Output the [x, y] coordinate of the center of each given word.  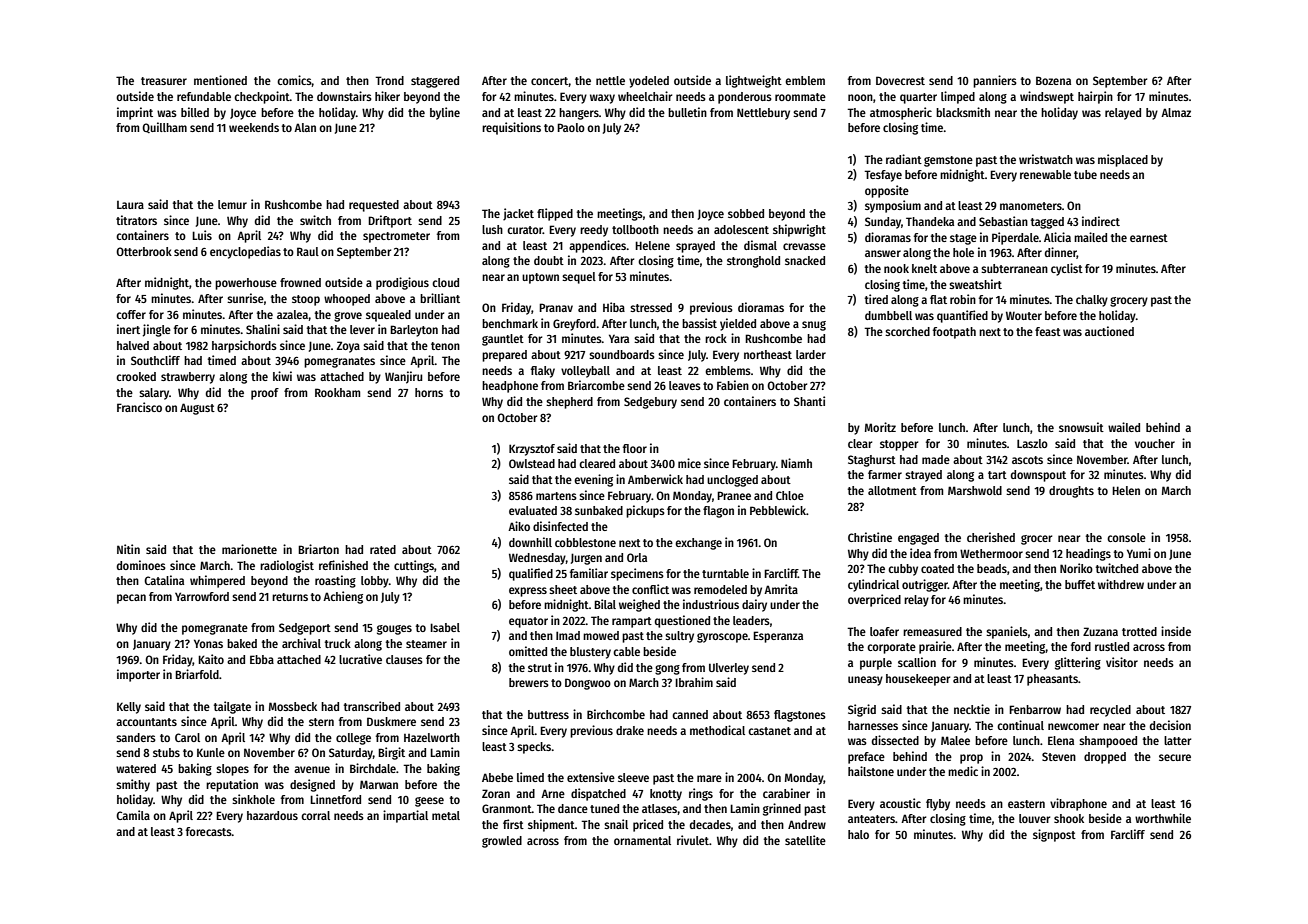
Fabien [733, 385]
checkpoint [262, 97]
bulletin [687, 112]
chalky [1092, 301]
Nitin [128, 549]
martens [556, 496]
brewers [529, 682]
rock [716, 338]
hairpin [1095, 97]
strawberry [188, 378]
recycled [1110, 711]
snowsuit [1081, 427]
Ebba [262, 659]
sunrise [245, 298]
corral [315, 815]
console [1126, 537]
